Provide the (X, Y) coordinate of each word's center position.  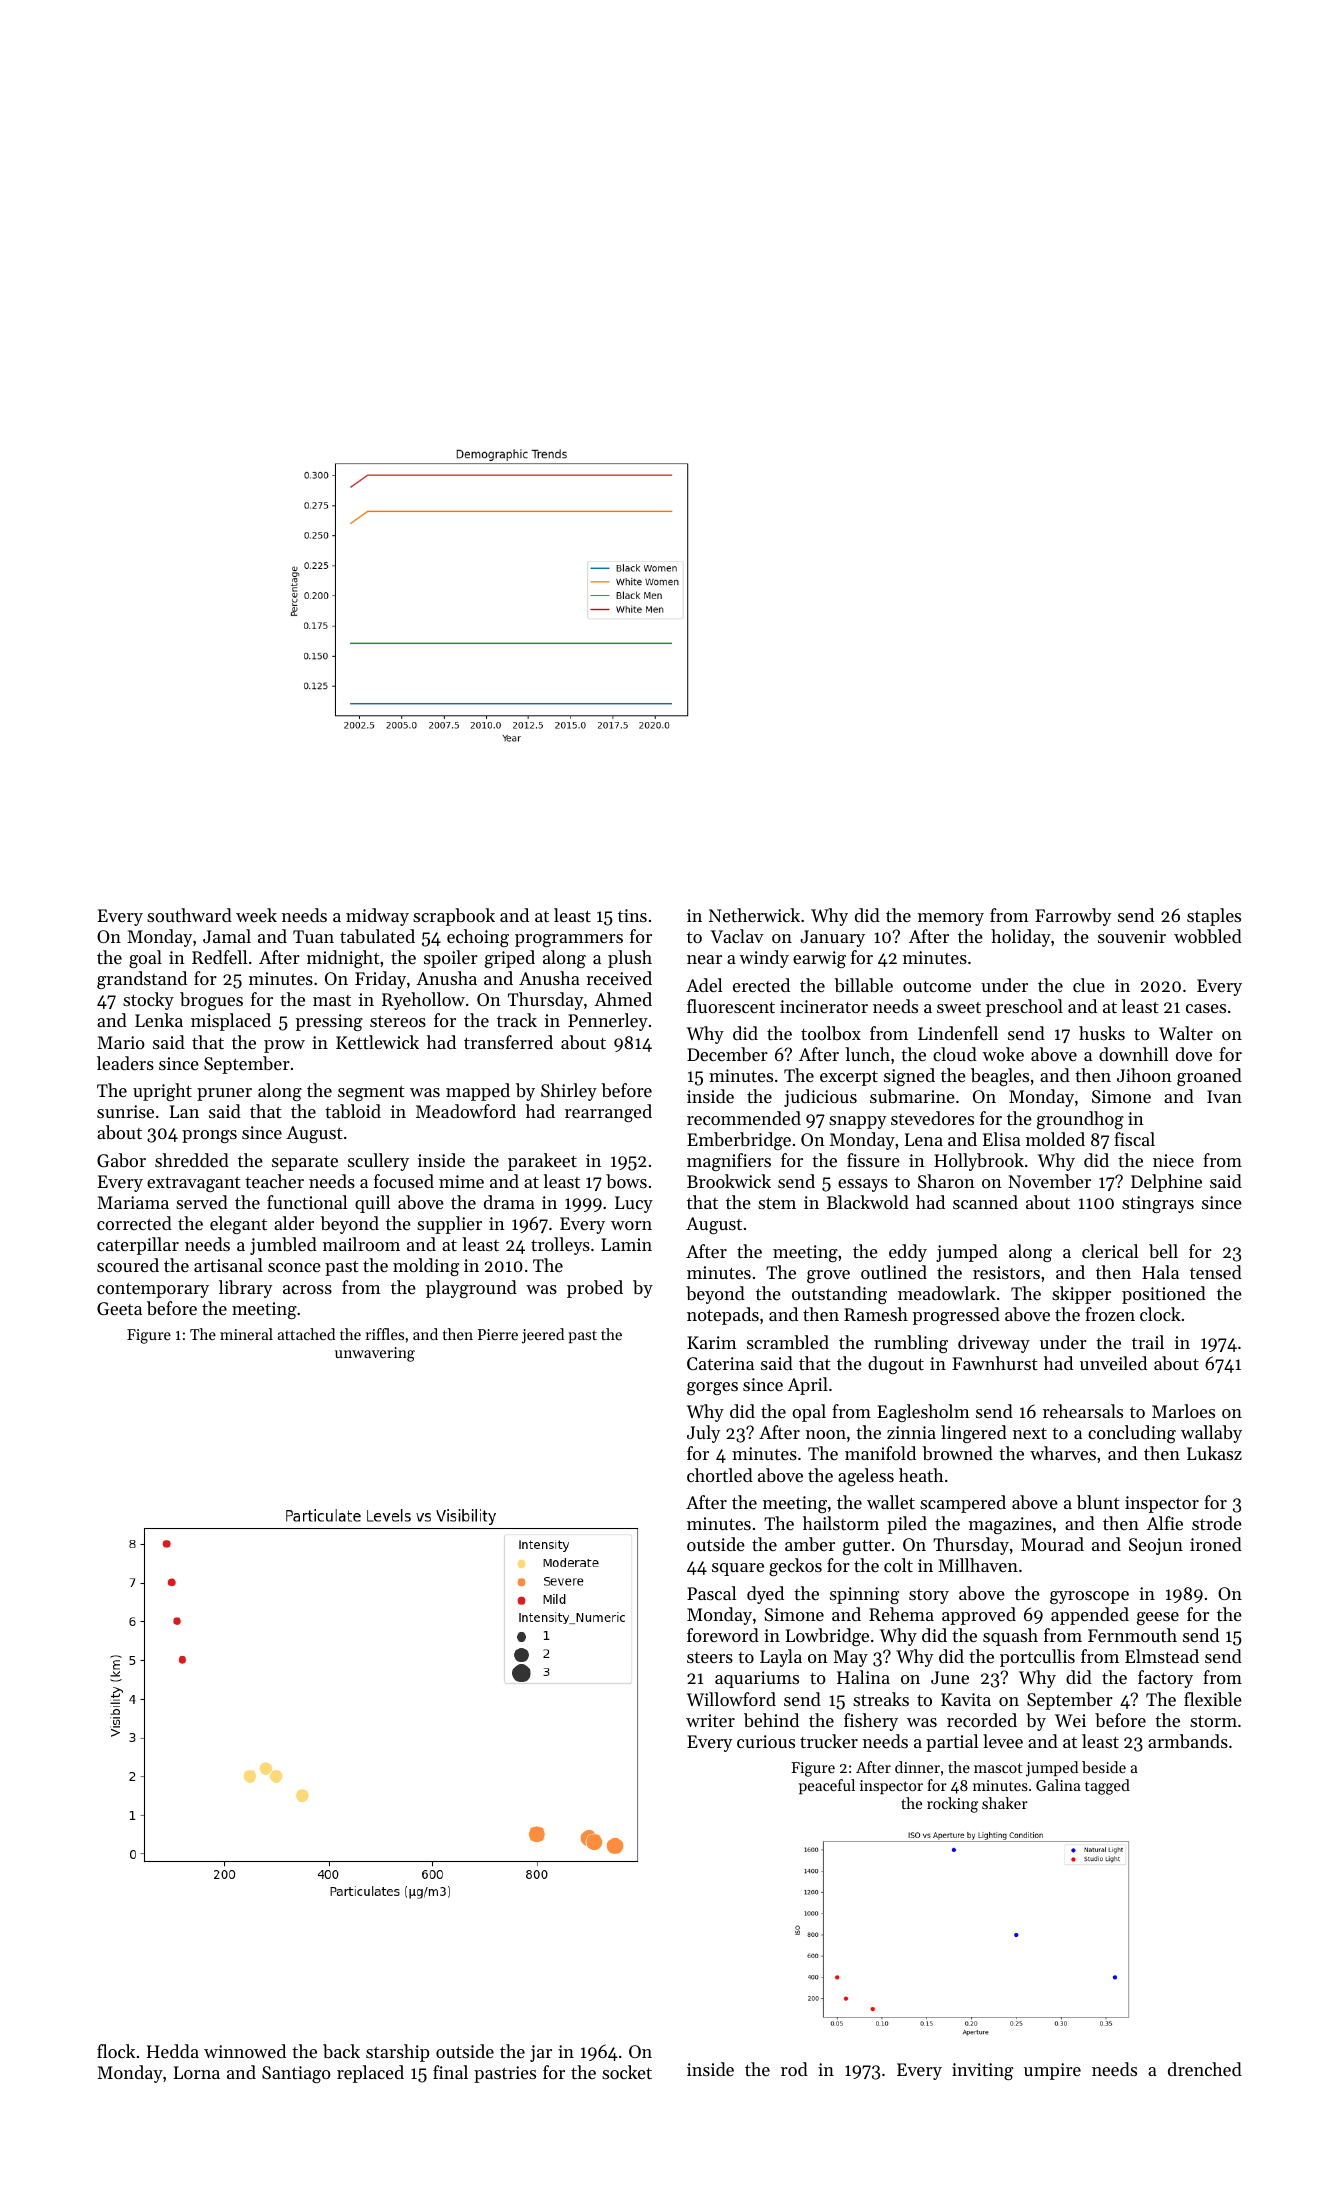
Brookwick (729, 1181)
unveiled (1113, 1363)
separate (305, 1163)
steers (710, 1657)
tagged (1107, 1787)
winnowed (245, 2051)
